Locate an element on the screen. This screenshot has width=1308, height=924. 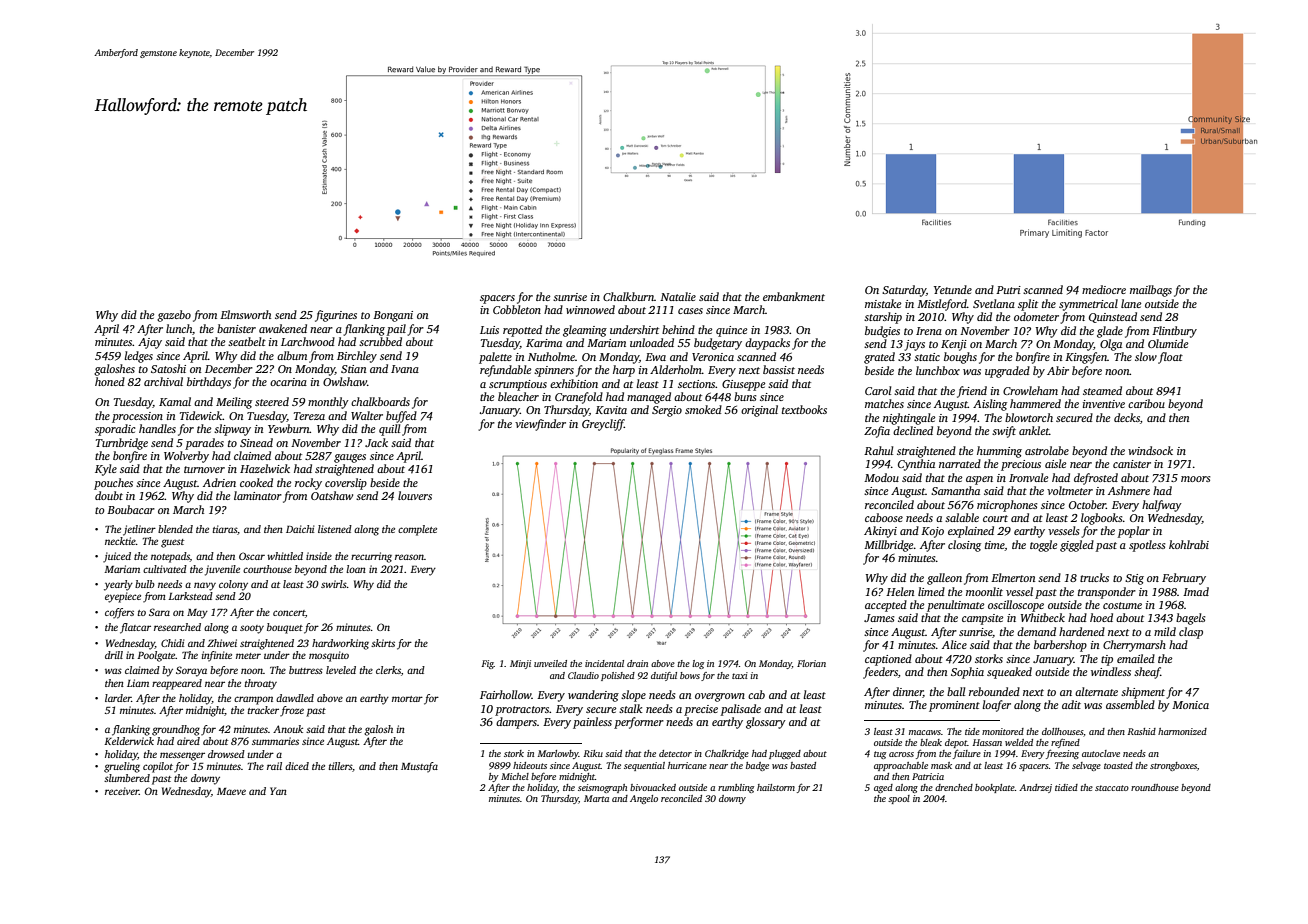
oscilloscope is located at coordinates (1016, 606).
